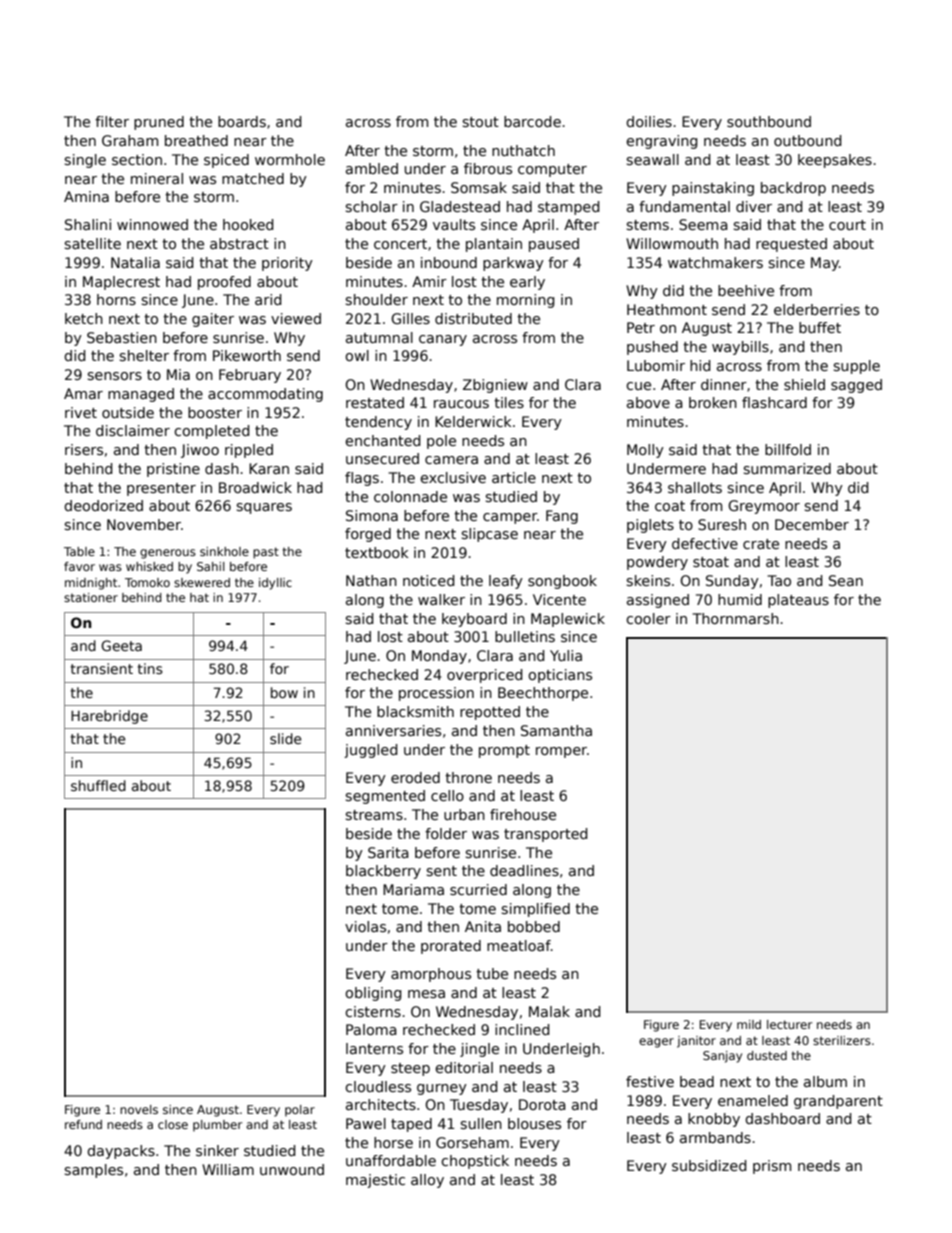 The width and height of the screenshot is (952, 1233). What do you see at coordinates (709, 1165) in the screenshot?
I see `subsidized` at bounding box center [709, 1165].
